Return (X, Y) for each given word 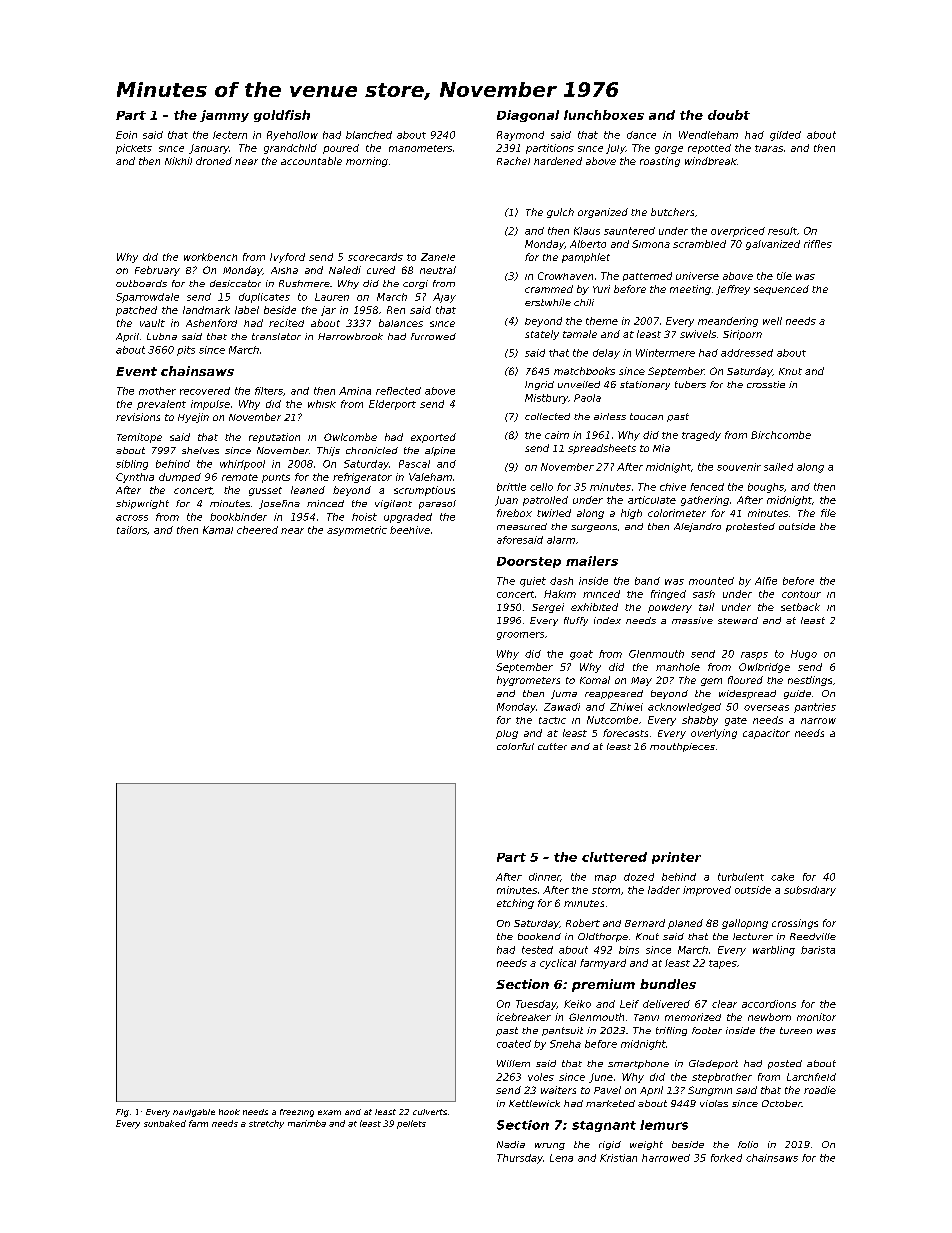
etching (515, 904)
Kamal (218, 530)
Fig (122, 1113)
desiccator (235, 283)
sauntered (629, 231)
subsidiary (810, 891)
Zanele (438, 257)
